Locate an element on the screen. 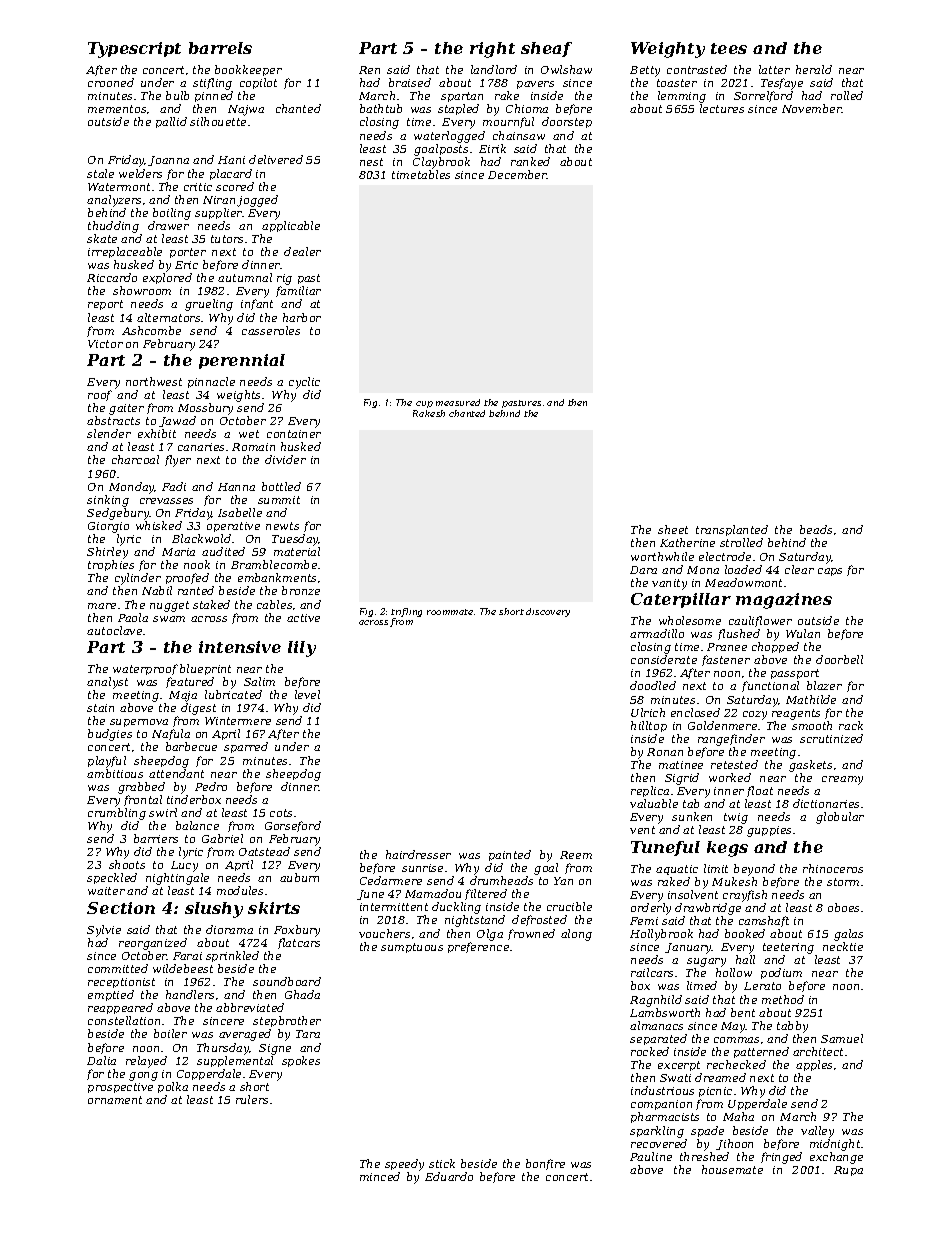 Image resolution: width=952 pixels, height=1233 pixels. perennial is located at coordinates (242, 361).
